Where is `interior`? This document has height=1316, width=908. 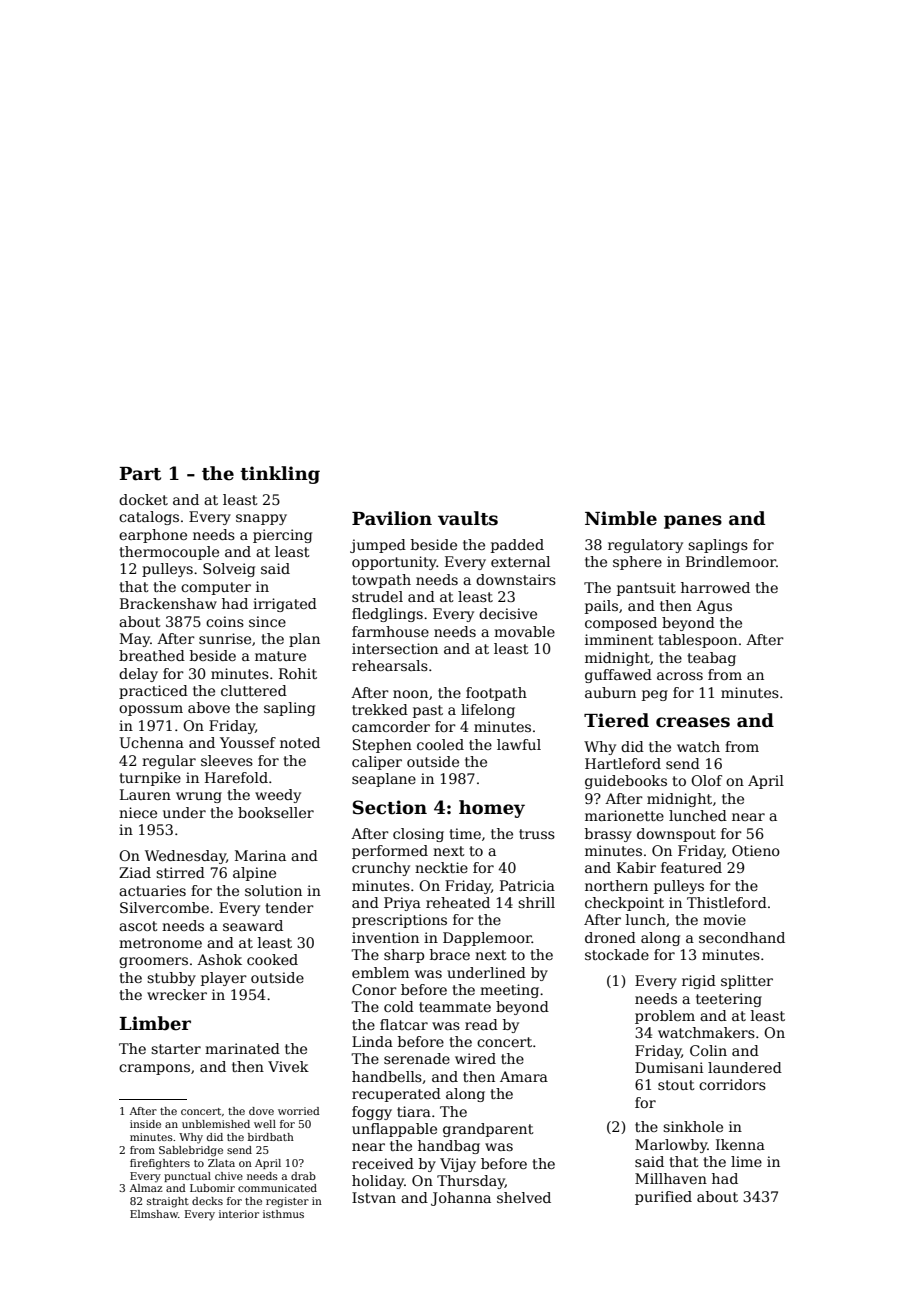
interior is located at coordinates (239, 1214).
